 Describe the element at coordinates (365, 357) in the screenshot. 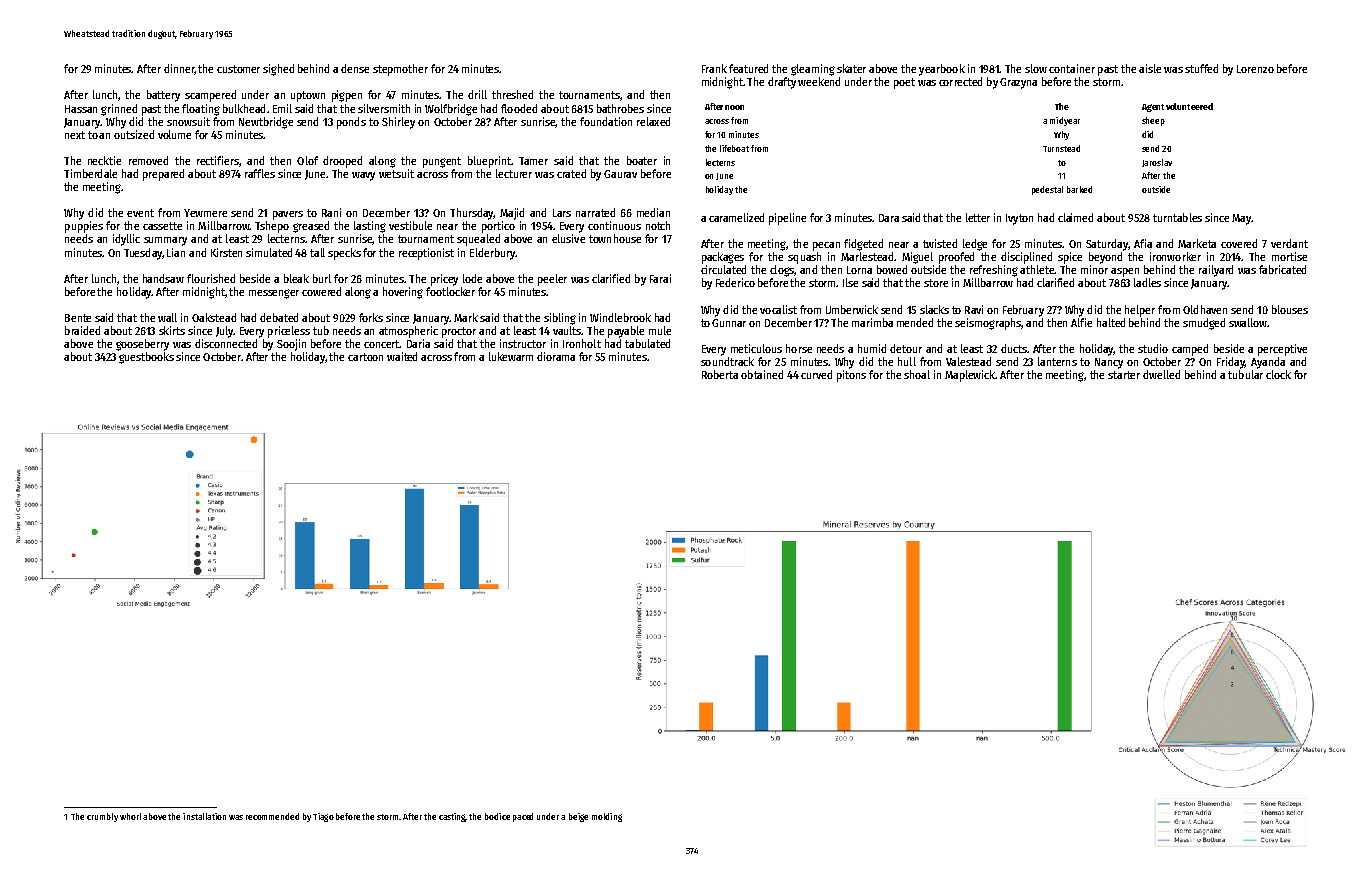

I see `cartoon` at that location.
